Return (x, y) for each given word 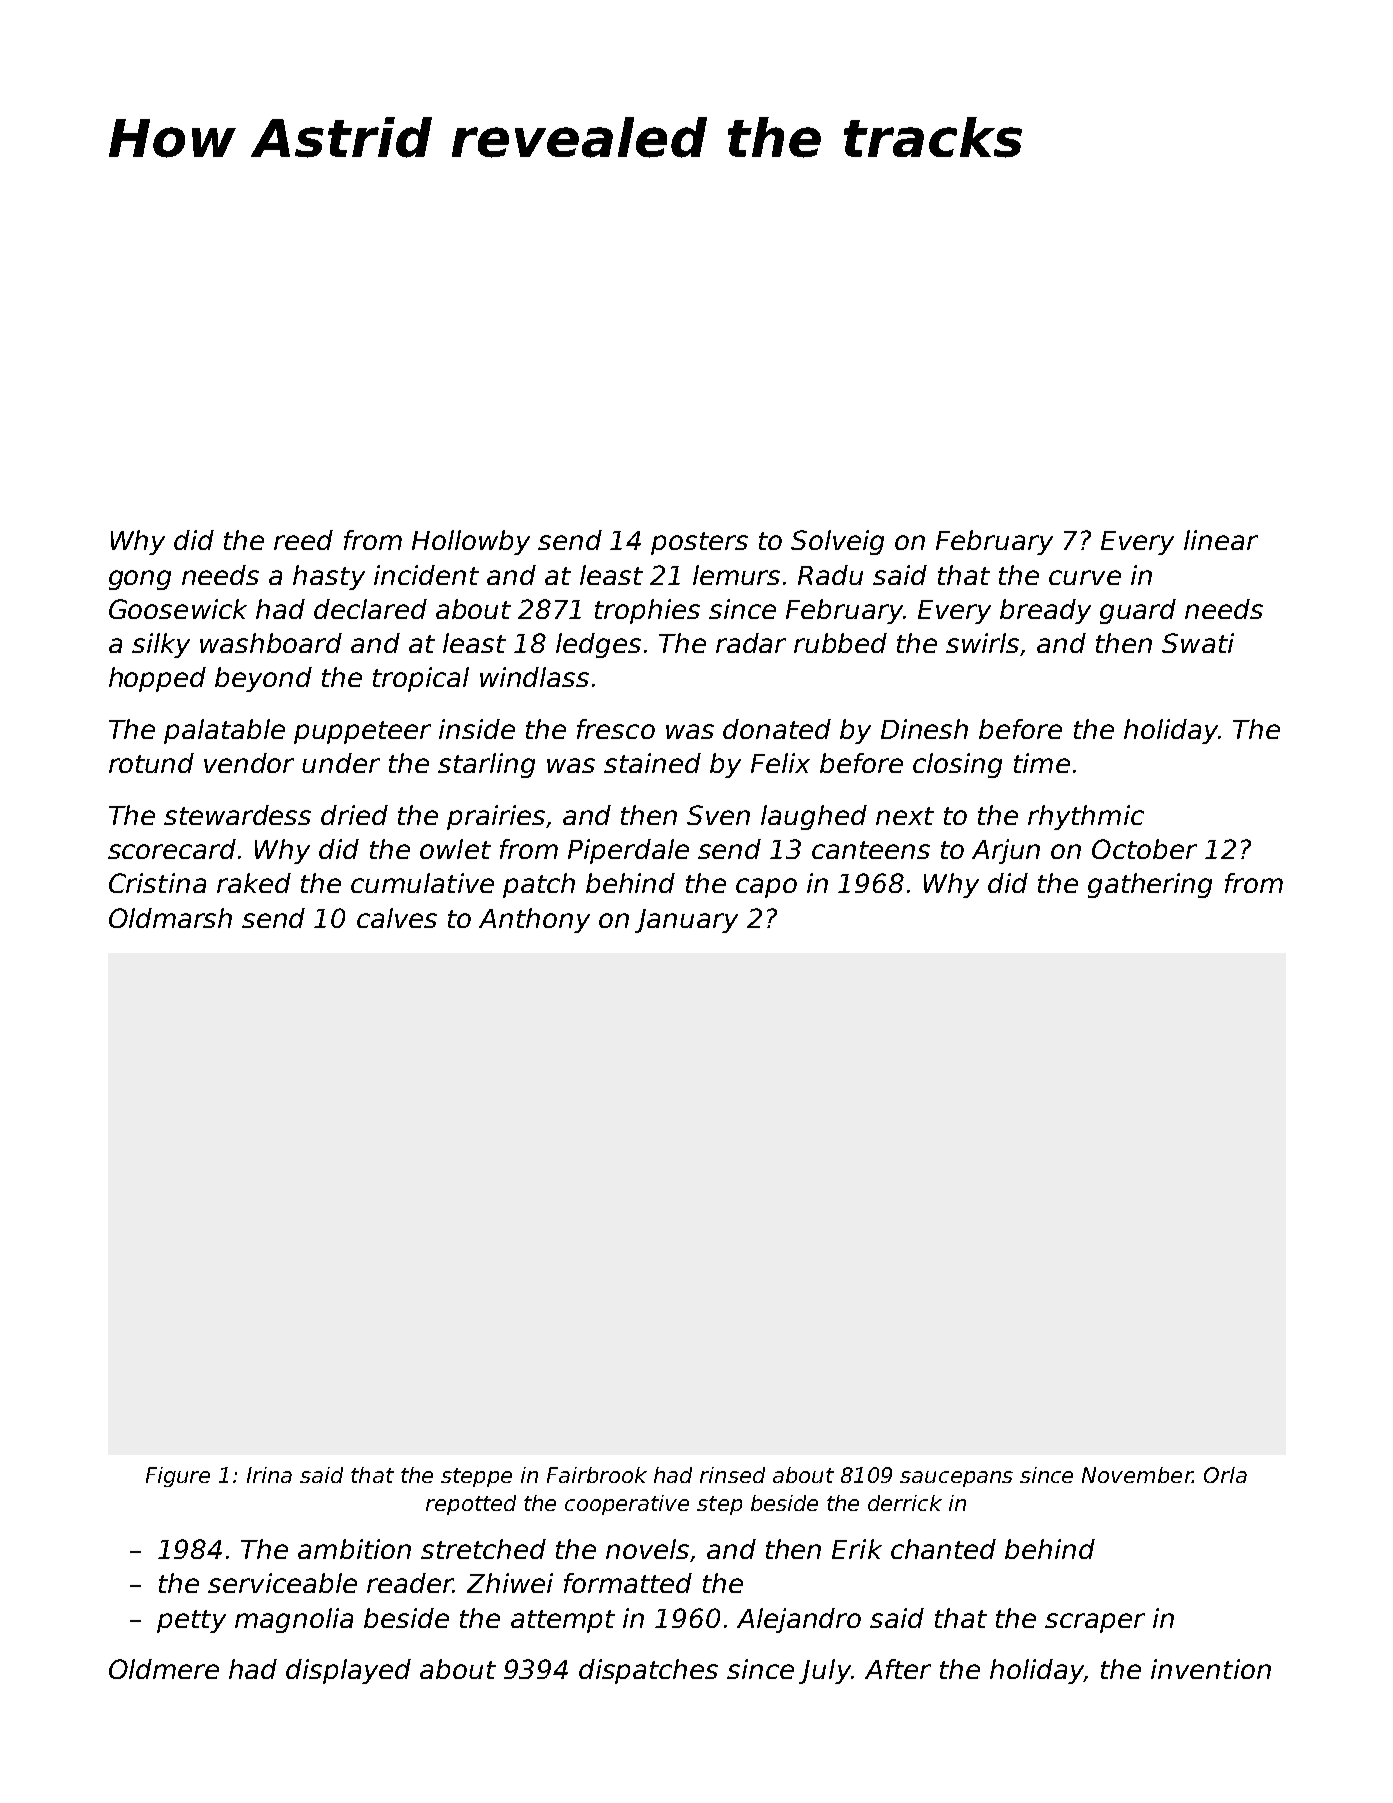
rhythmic (1086, 817)
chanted (943, 1549)
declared (370, 609)
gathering (1150, 885)
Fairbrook (597, 1475)
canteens (871, 850)
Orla (1225, 1475)
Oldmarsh (170, 918)
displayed (348, 1671)
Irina (269, 1475)
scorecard (172, 849)
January (686, 921)
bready (1045, 611)
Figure (178, 1477)
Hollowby (471, 542)
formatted (628, 1583)
